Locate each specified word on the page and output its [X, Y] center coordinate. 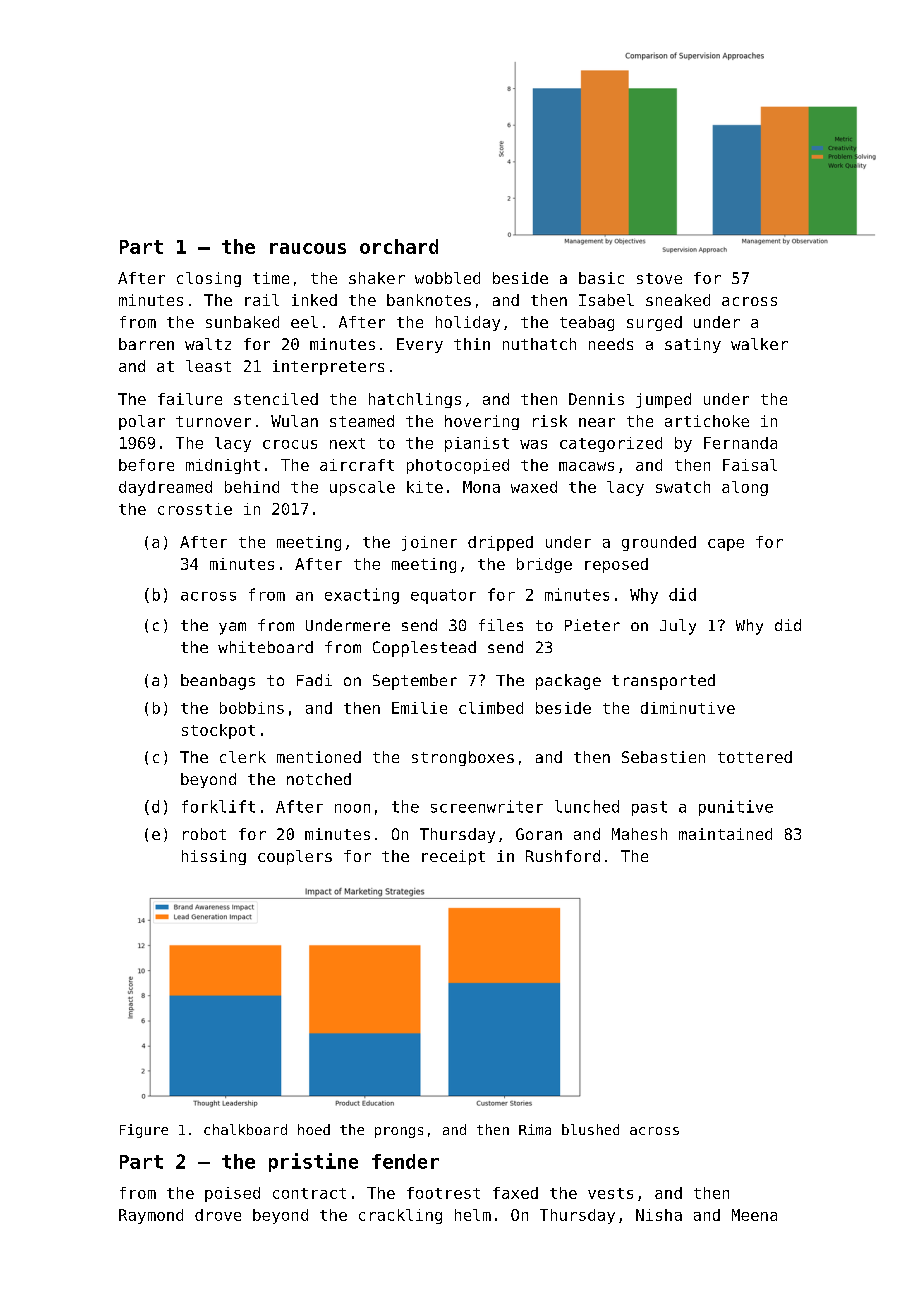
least [208, 366]
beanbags [218, 682]
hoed [314, 1129]
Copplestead [424, 649]
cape [726, 545]
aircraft [357, 465]
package [568, 682]
